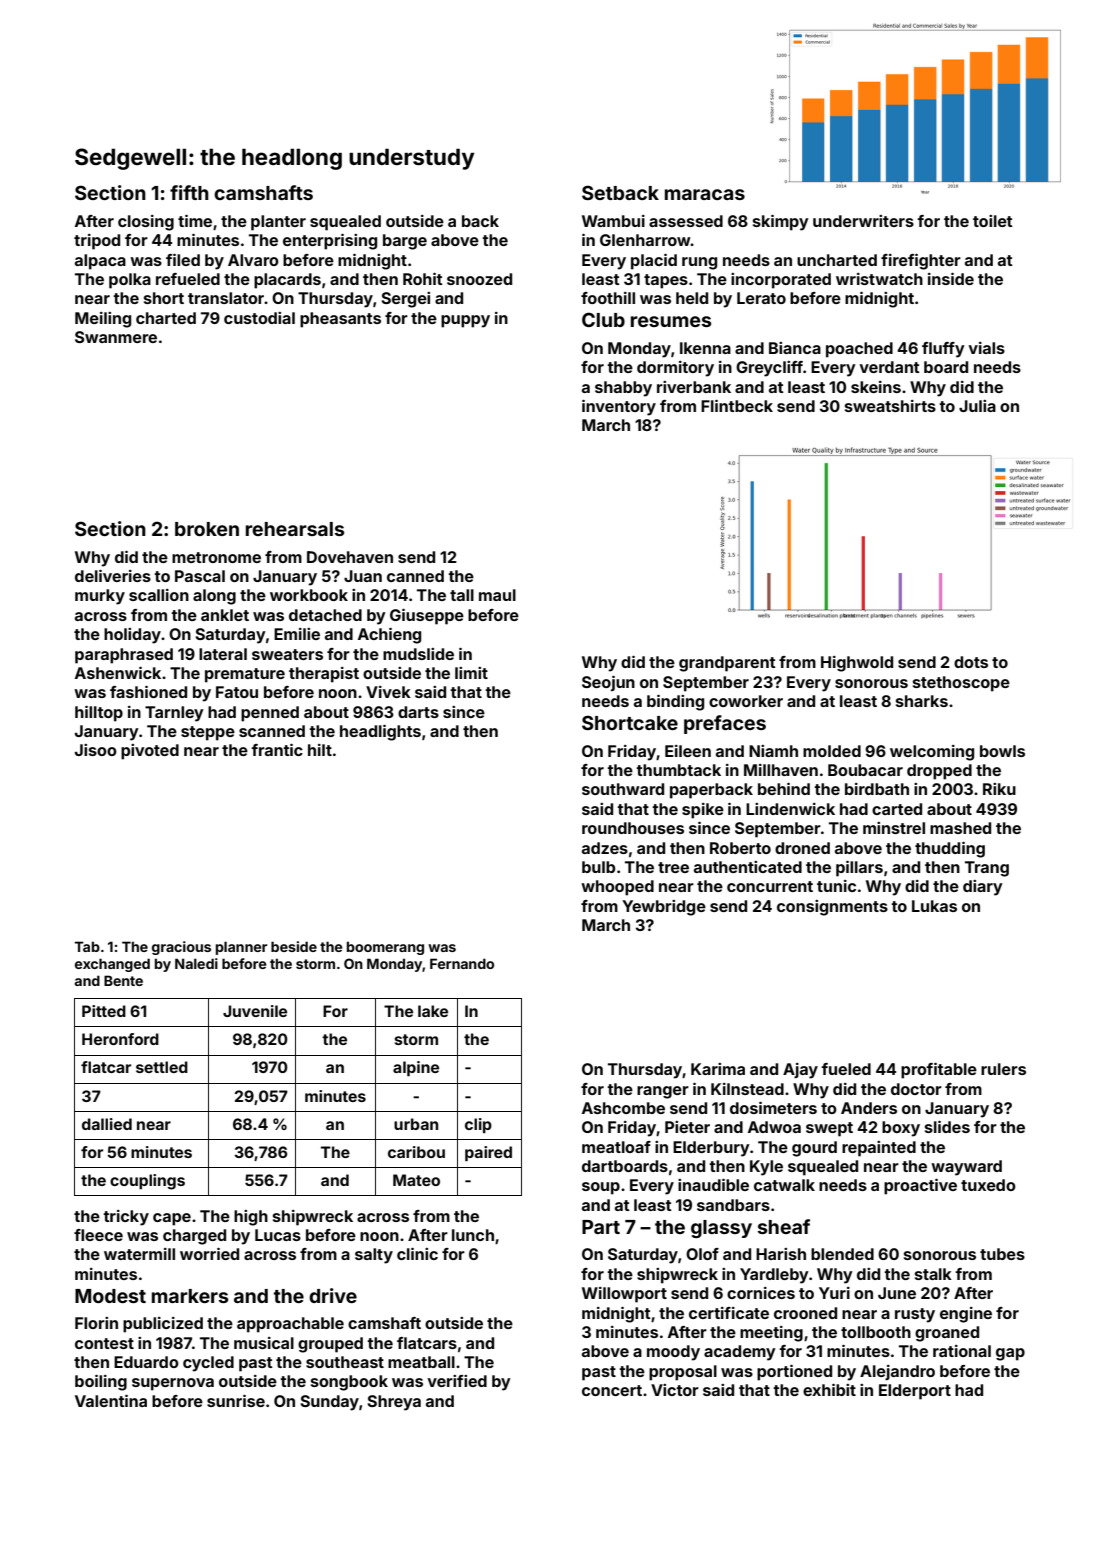 This image has width=1103, height=1566. Describe the element at coordinates (103, 320) in the image. I see `Meiling` at that location.
